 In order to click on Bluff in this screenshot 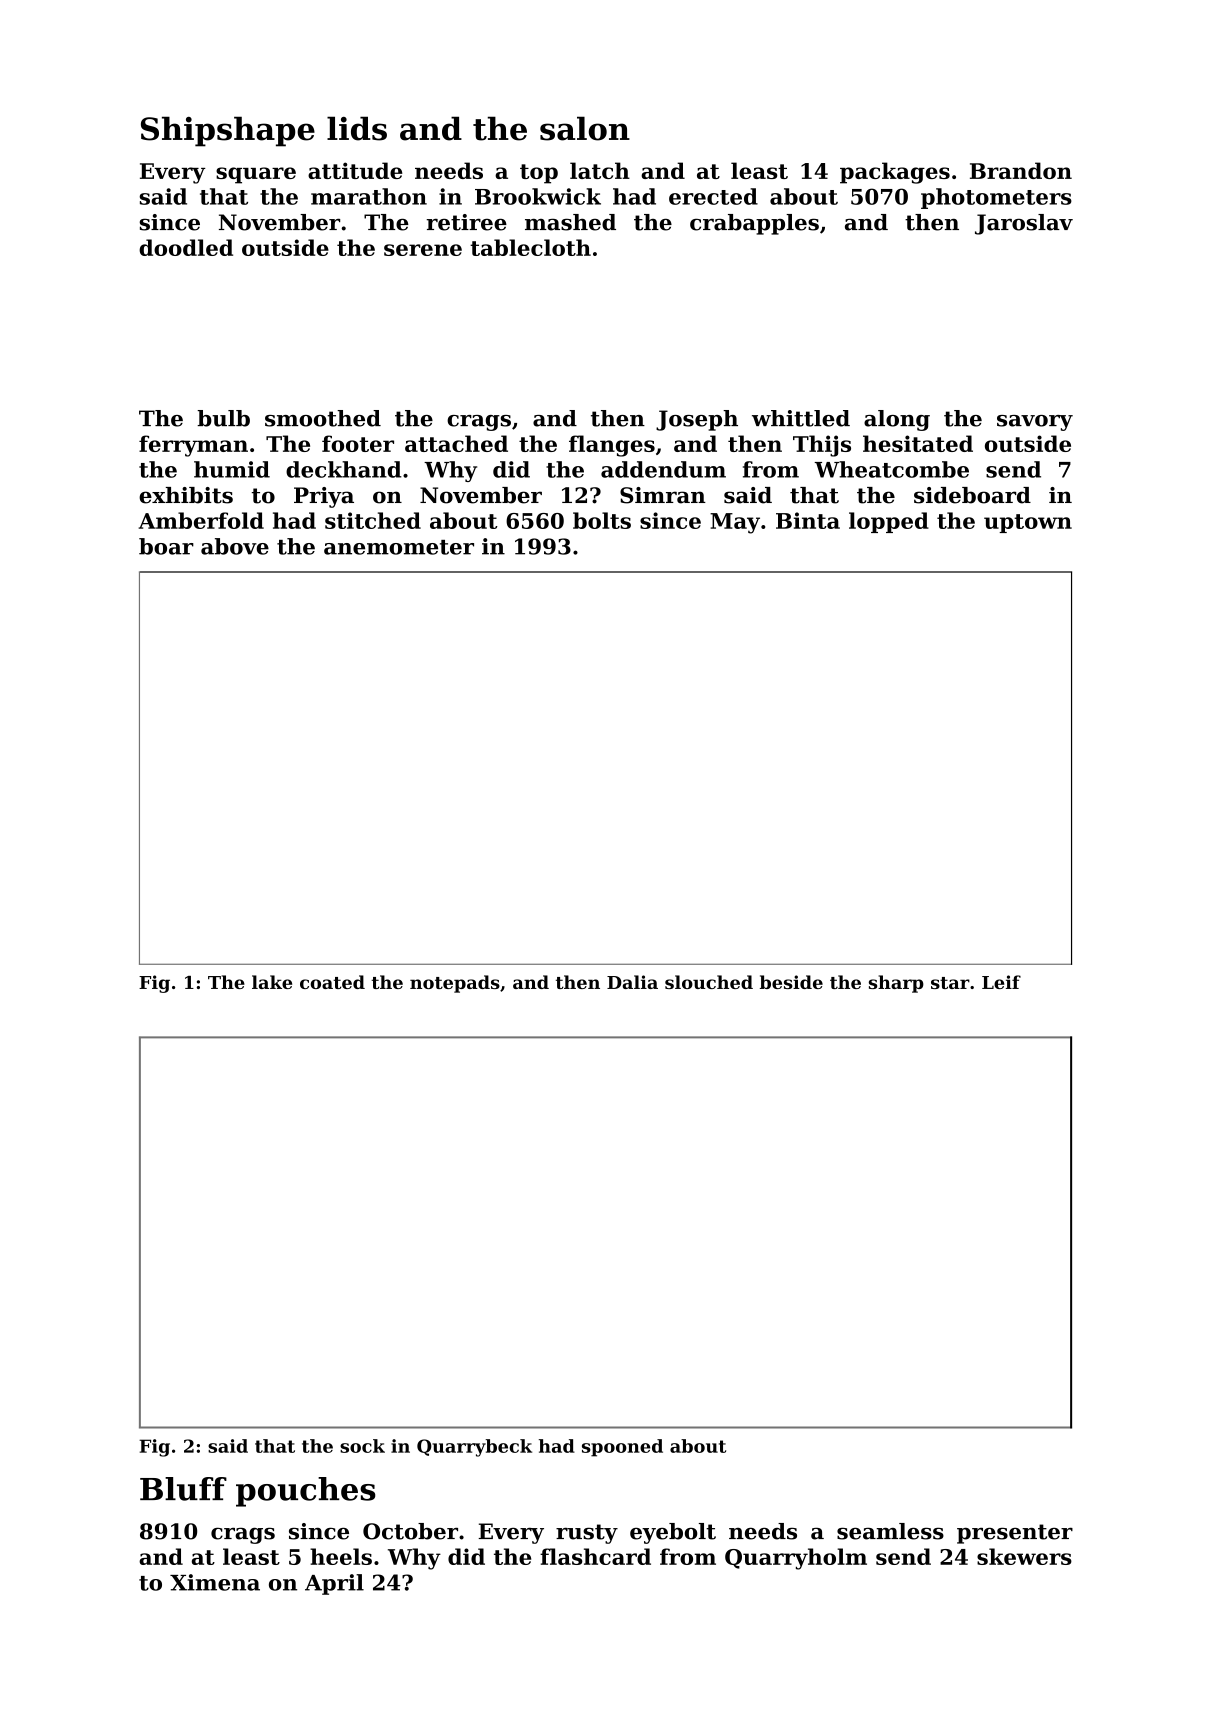, I will do `click(183, 1489)`.
